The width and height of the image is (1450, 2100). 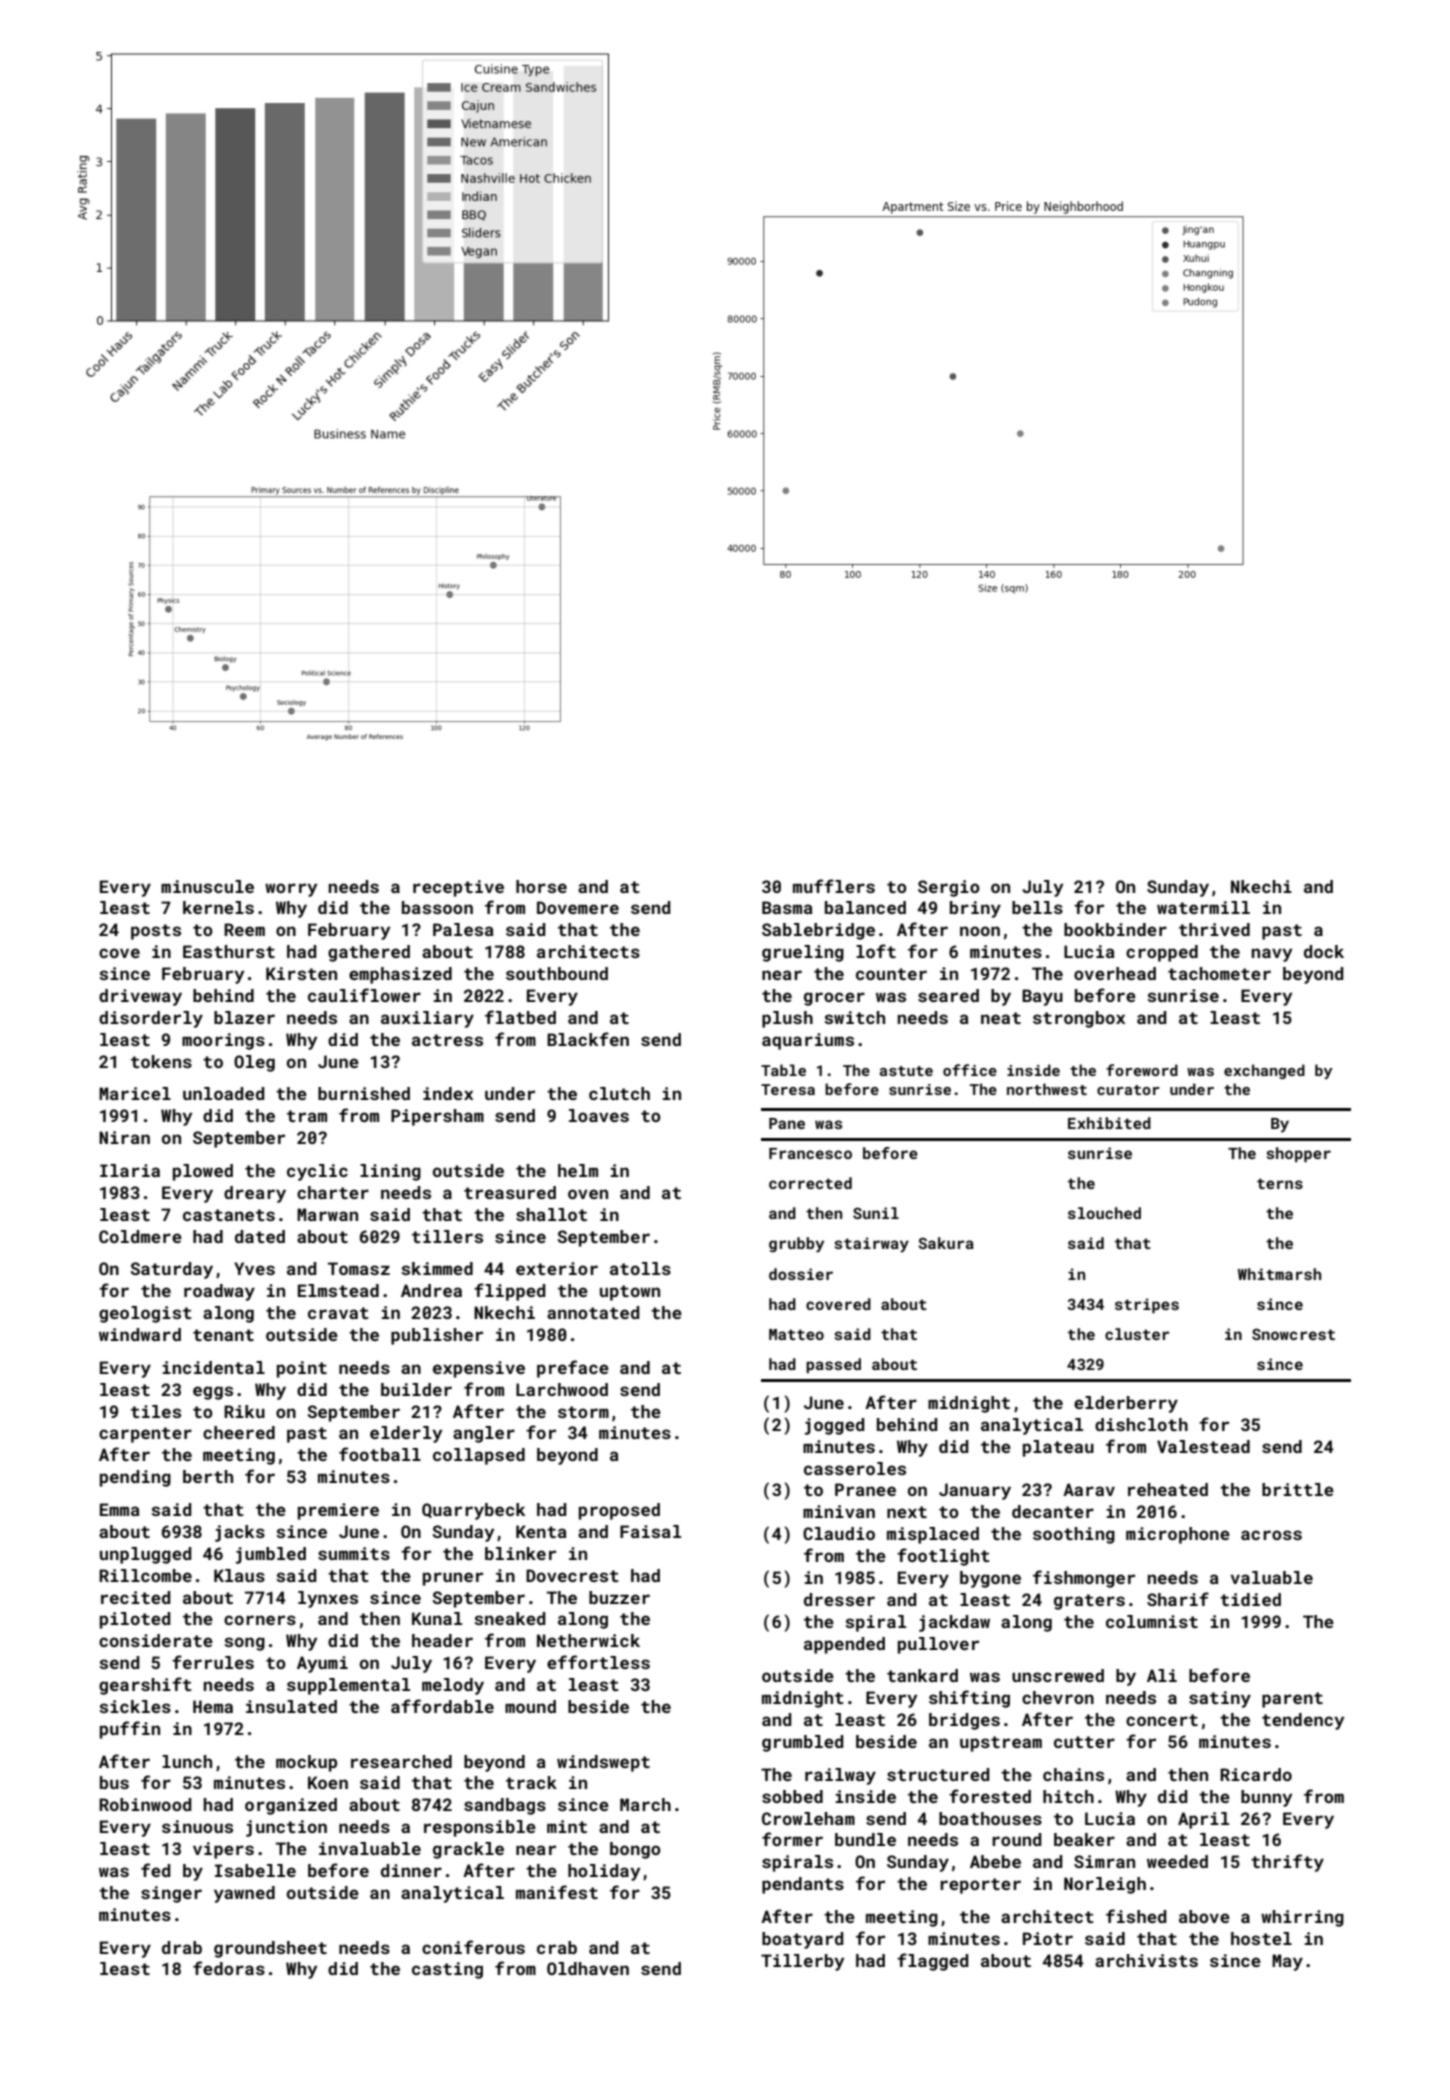 I want to click on Coldmere, so click(x=140, y=1236).
